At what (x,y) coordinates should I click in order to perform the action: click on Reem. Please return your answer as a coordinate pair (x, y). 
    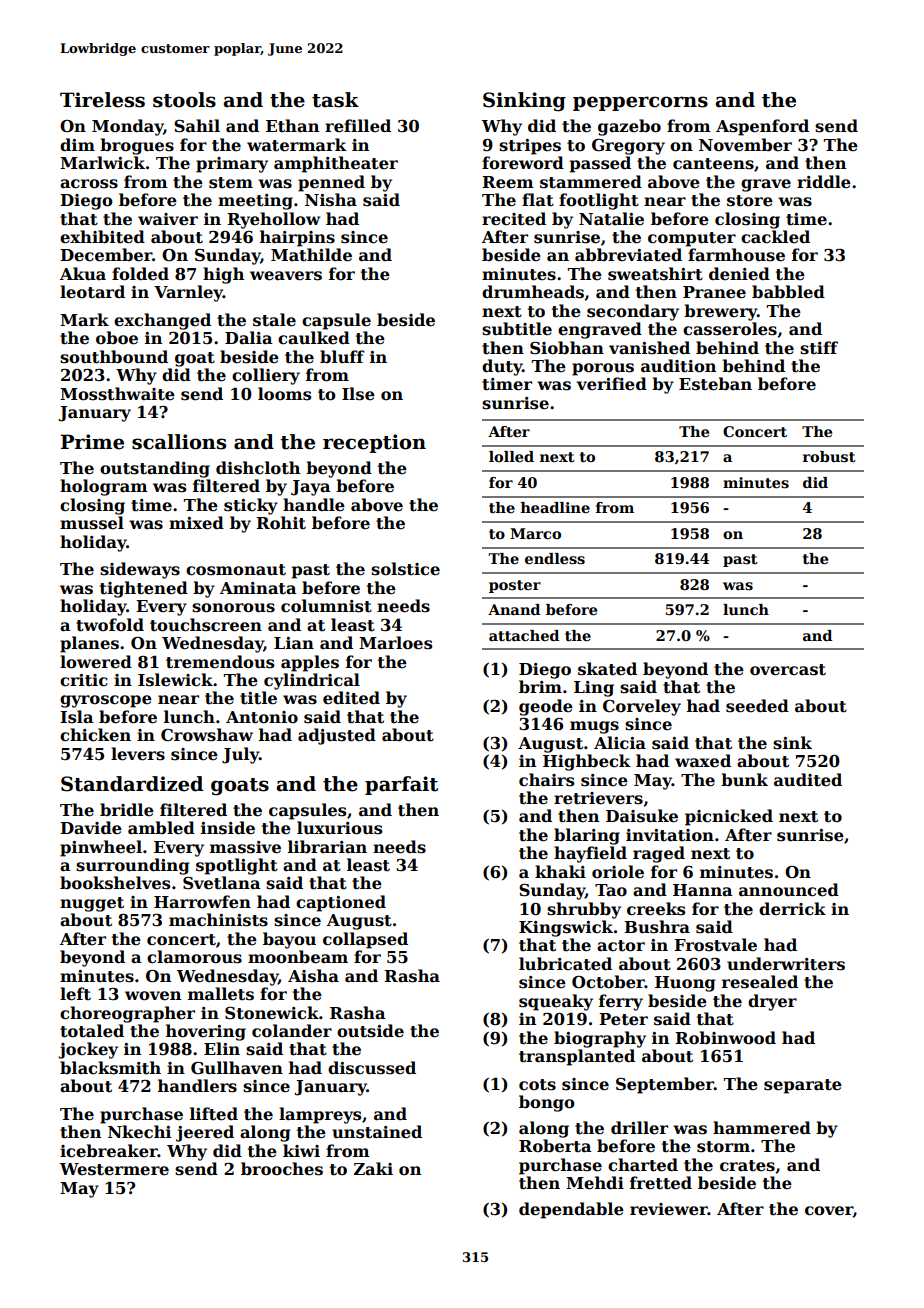
    Looking at the image, I should click on (508, 182).
